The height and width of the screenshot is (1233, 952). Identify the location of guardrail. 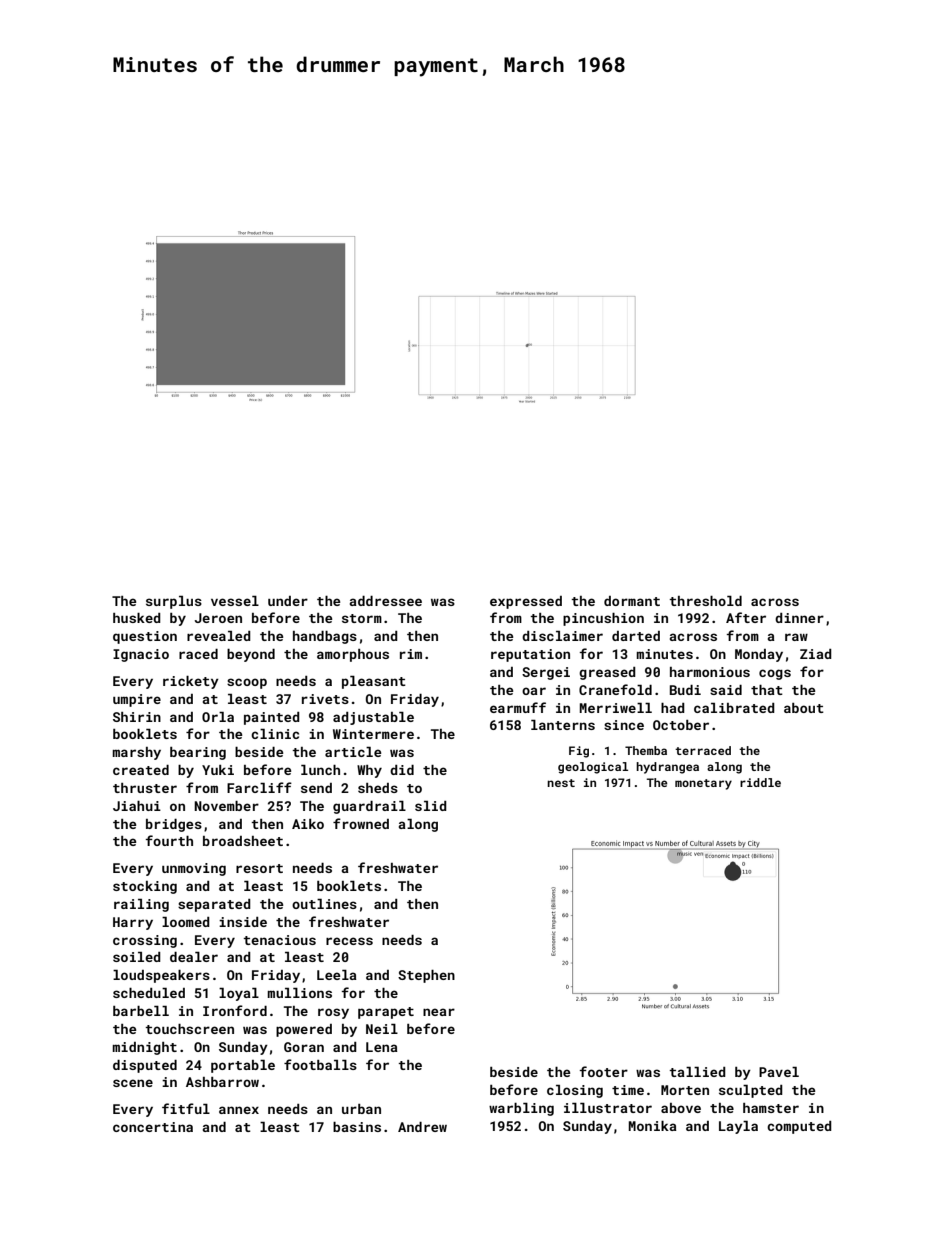
(369, 807).
